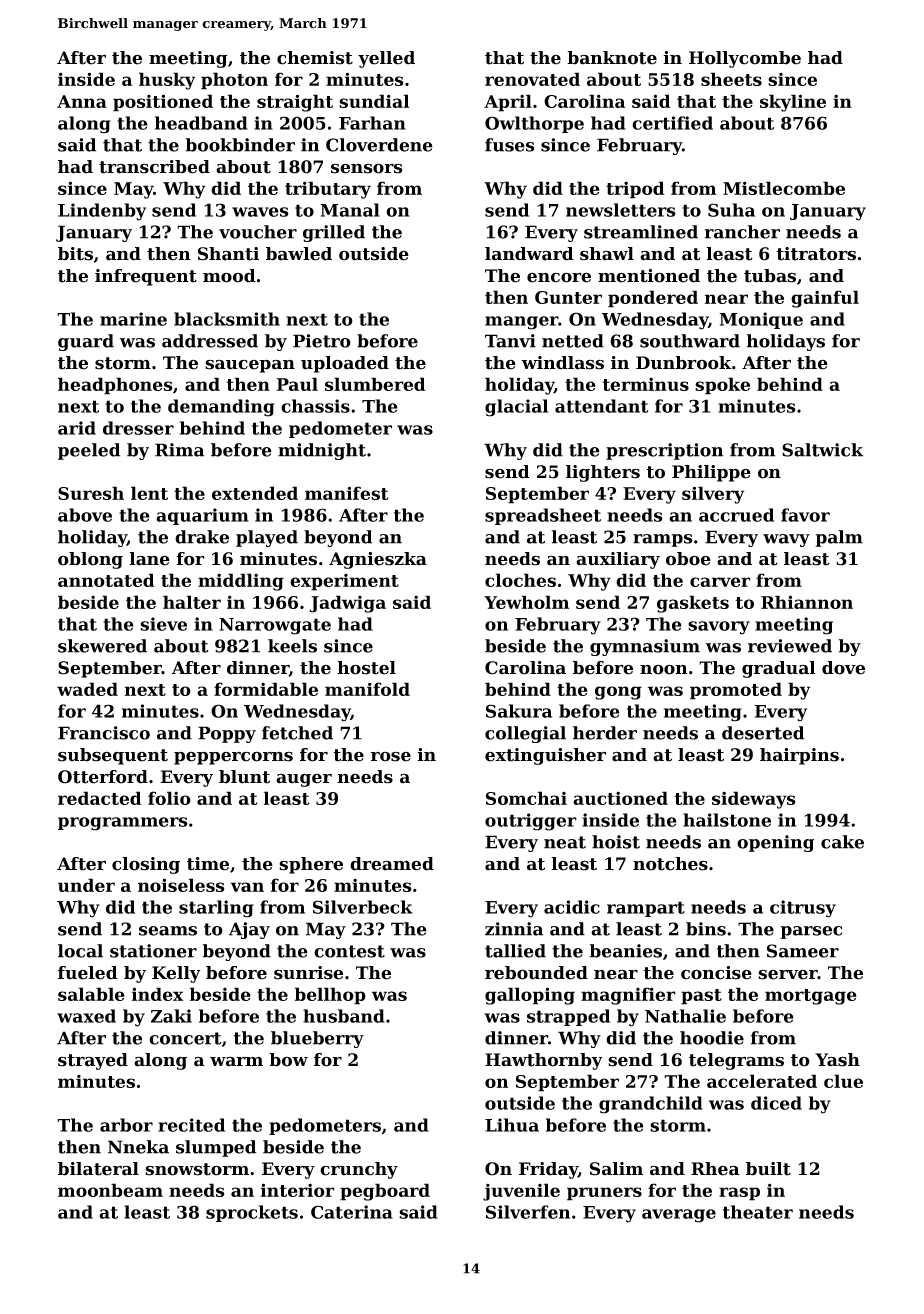 Image resolution: width=924 pixels, height=1314 pixels. I want to click on Hollycombe, so click(745, 59).
